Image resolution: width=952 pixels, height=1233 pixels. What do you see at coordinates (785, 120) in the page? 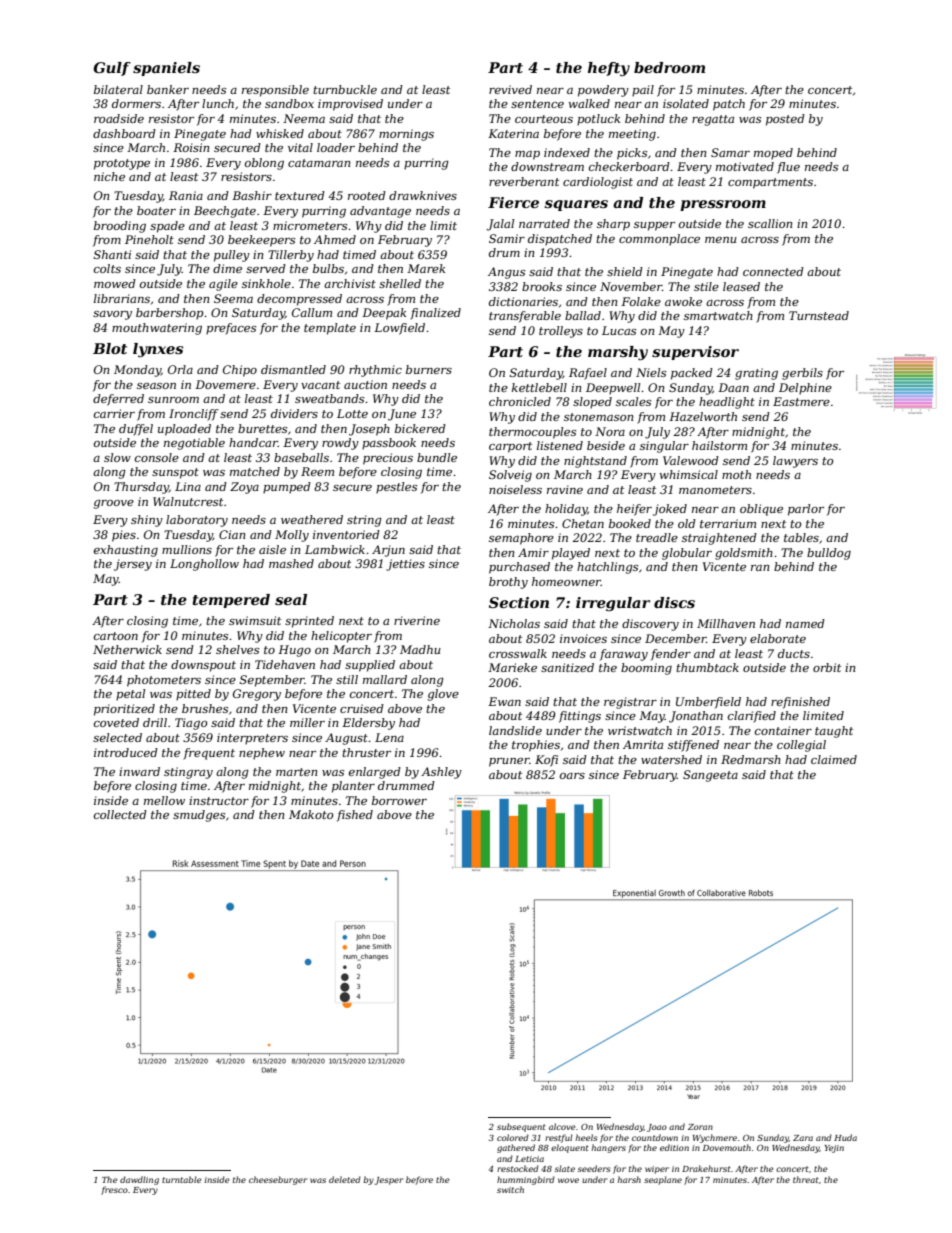
I see `posted` at bounding box center [785, 120].
